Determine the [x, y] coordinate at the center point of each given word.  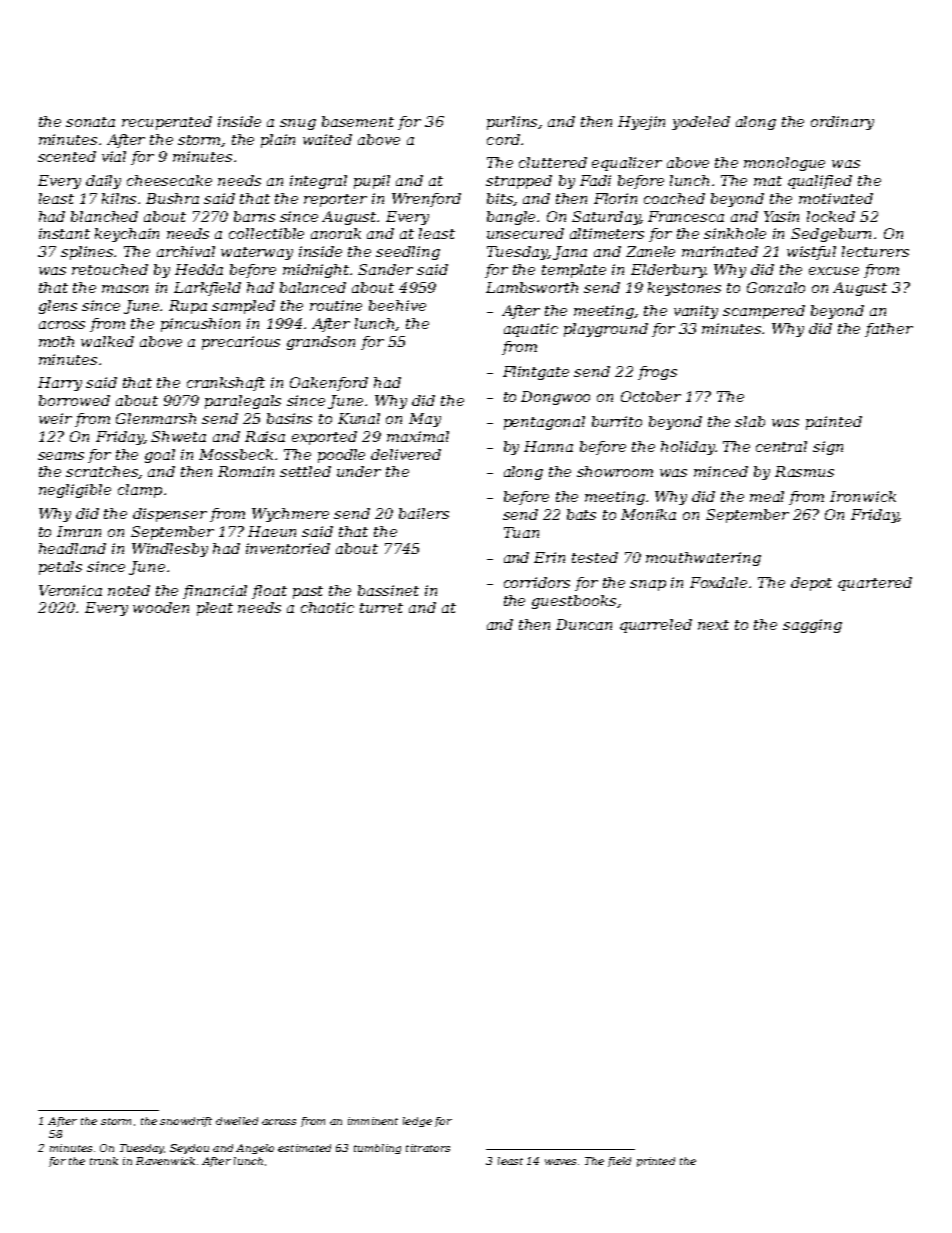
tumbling [377, 1149]
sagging [812, 626]
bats [581, 514]
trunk [104, 1161]
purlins [513, 123]
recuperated [167, 123]
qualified [820, 182]
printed [656, 1162]
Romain [246, 471]
